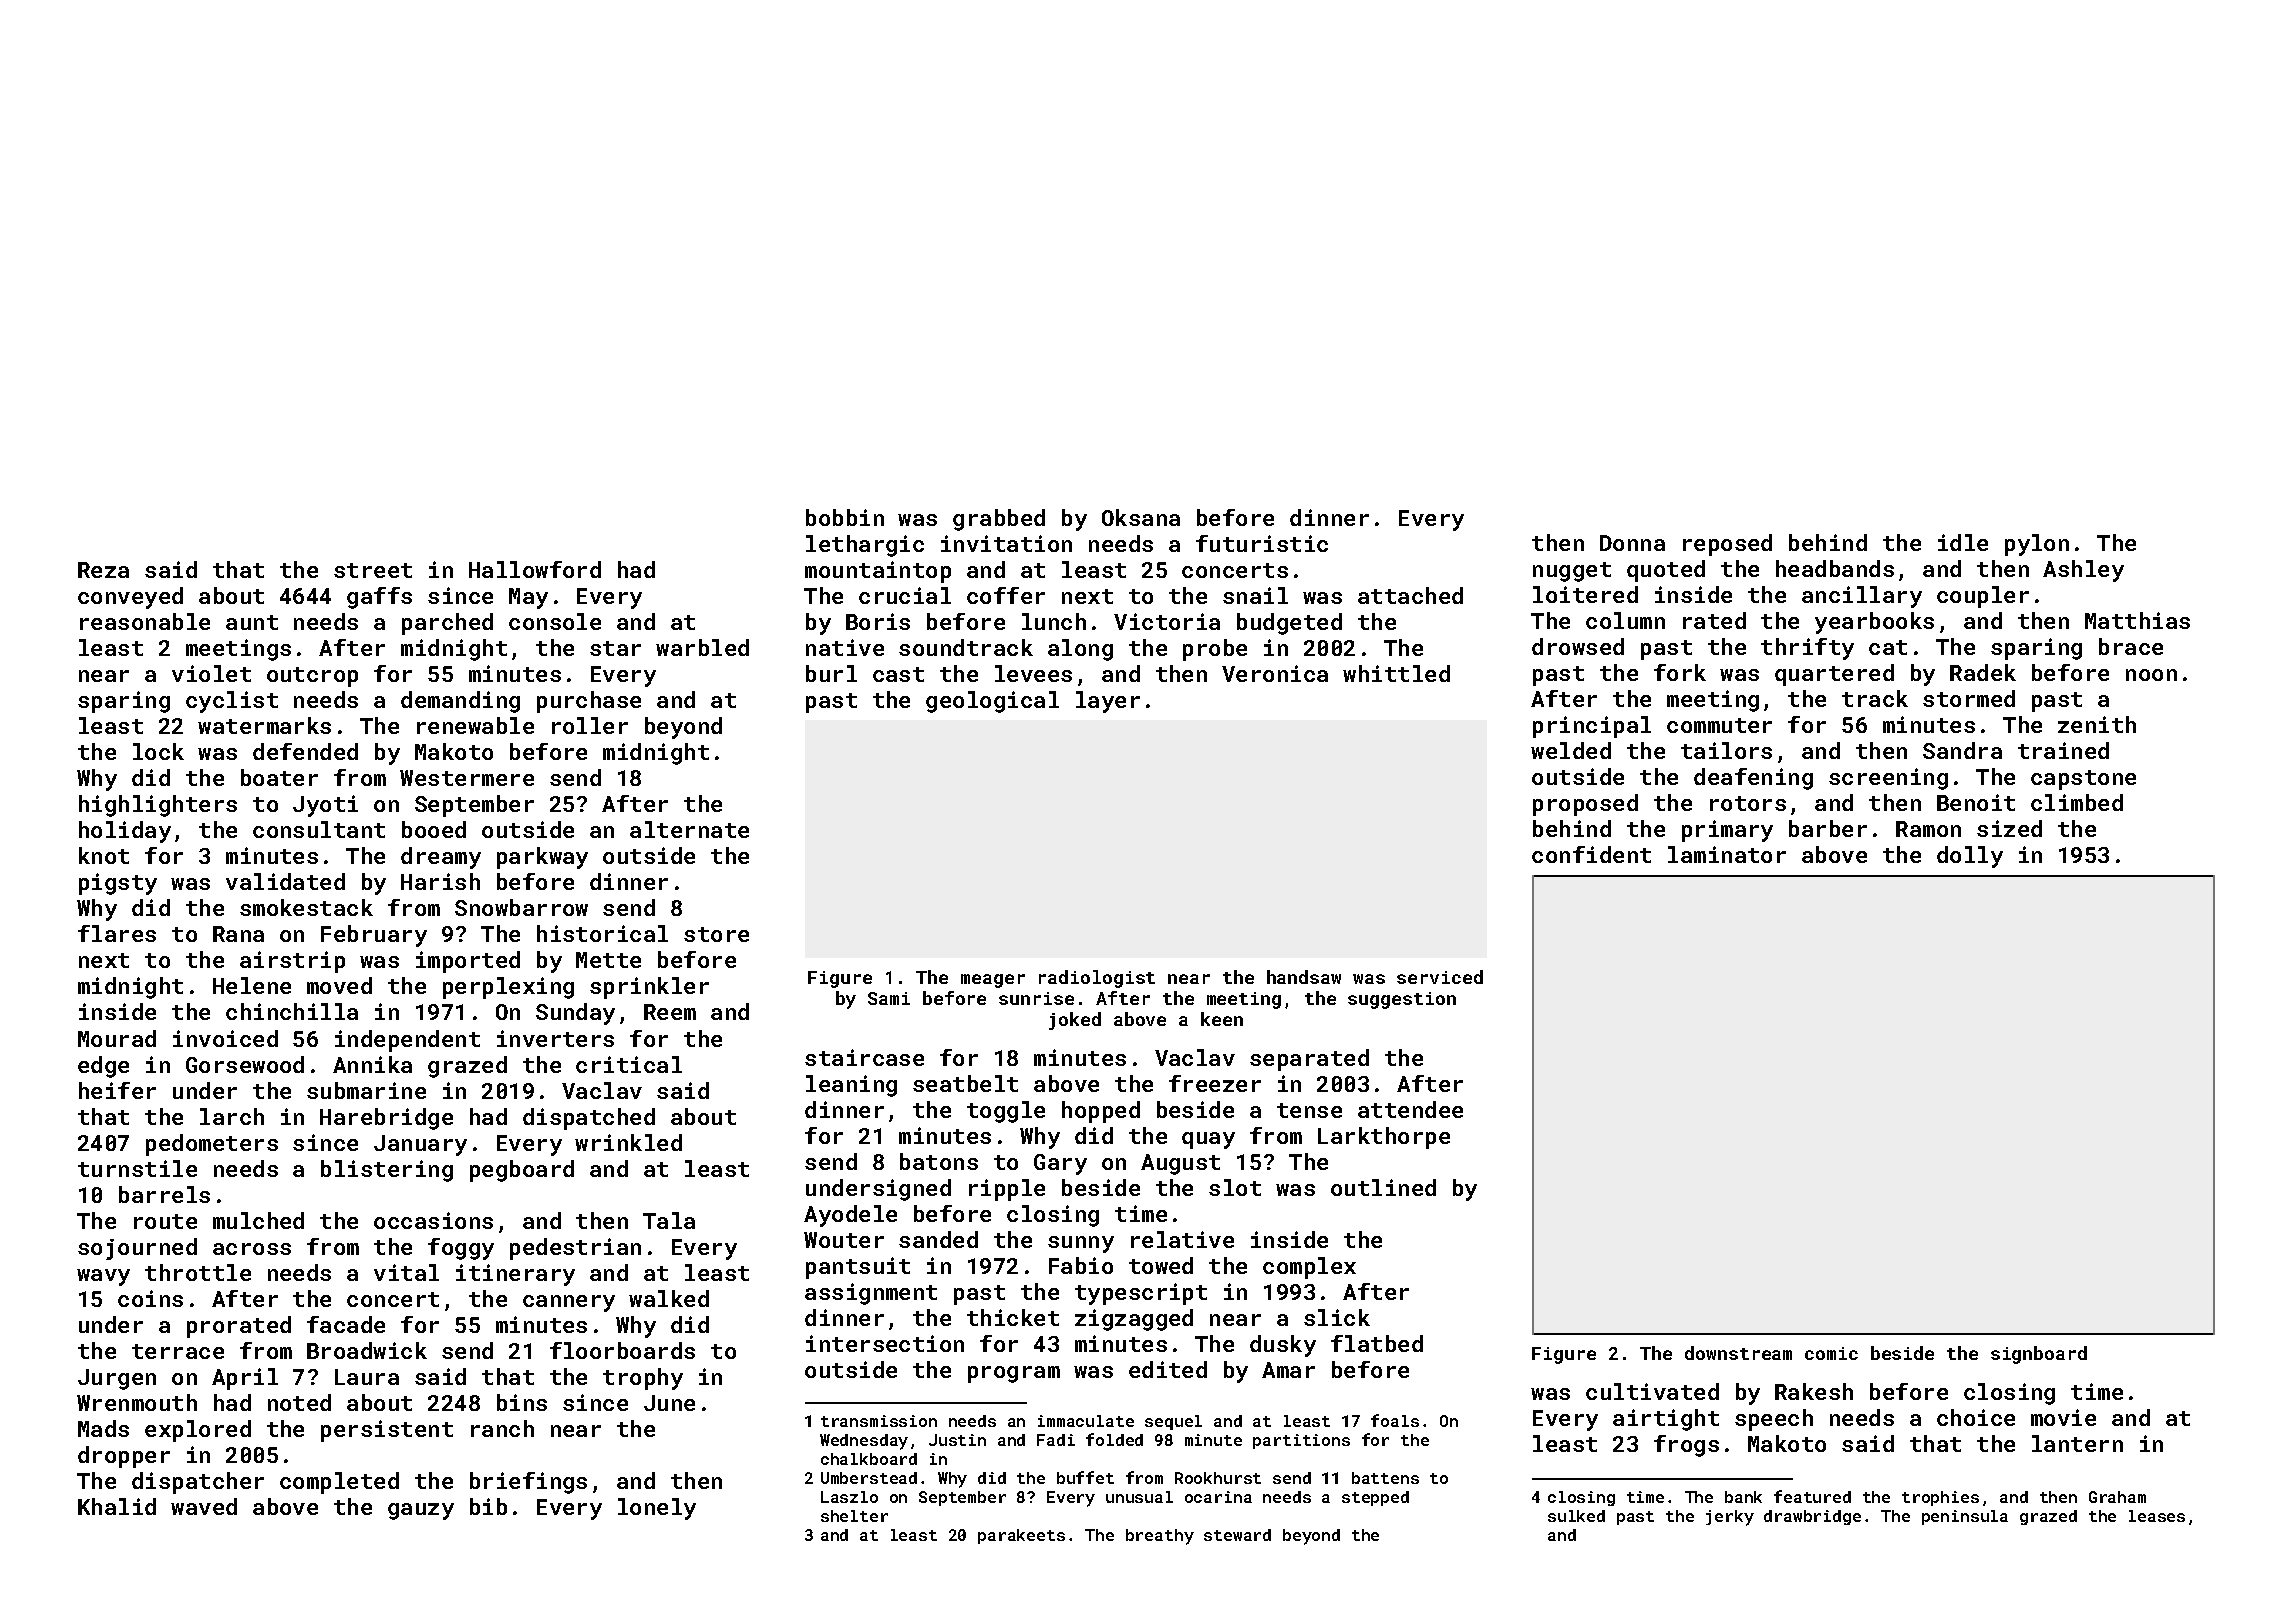 This screenshot has width=2292, height=1620. What do you see at coordinates (993, 981) in the screenshot?
I see `meager` at bounding box center [993, 981].
